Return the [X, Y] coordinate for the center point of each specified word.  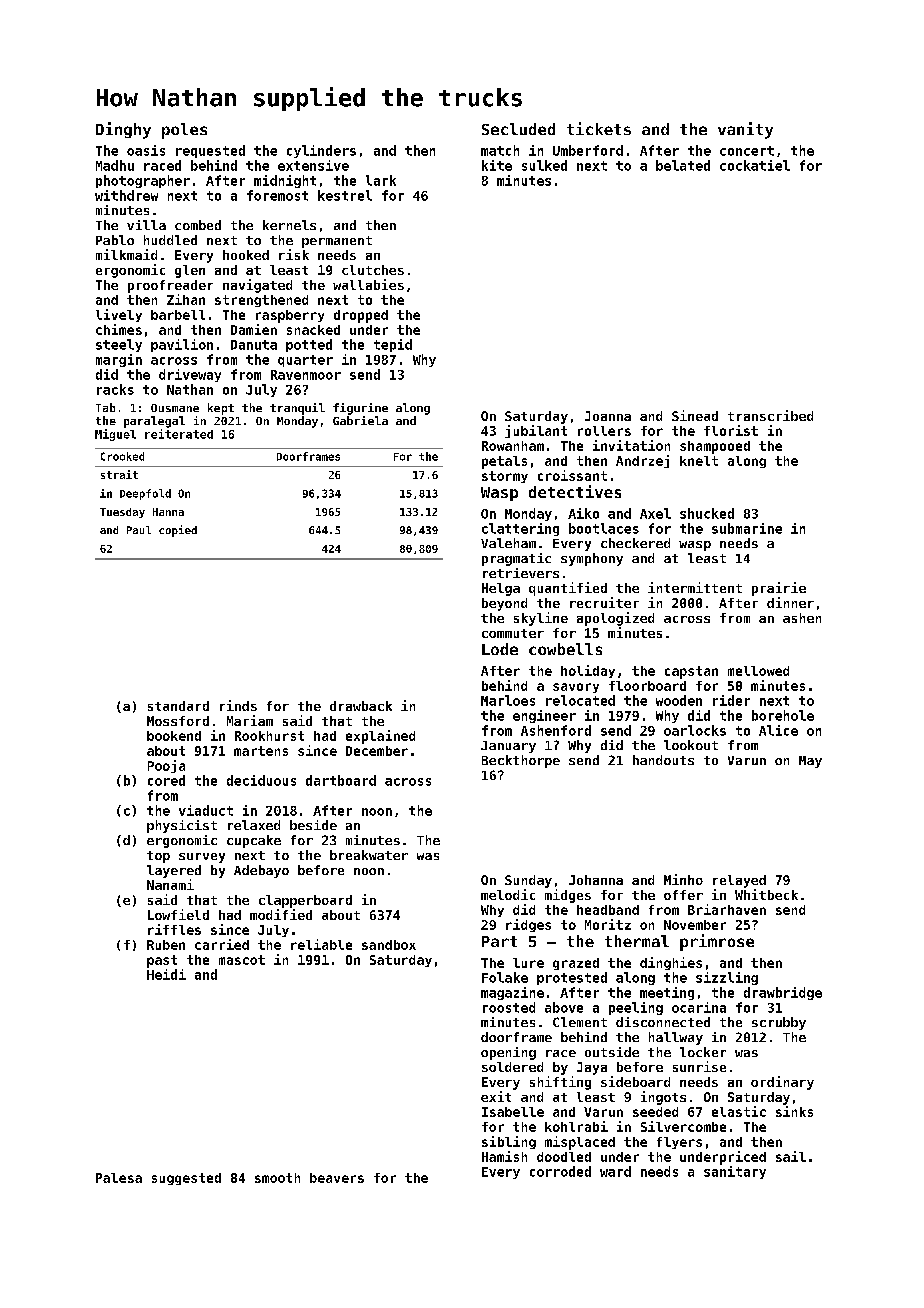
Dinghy [123, 130]
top [158, 857]
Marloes [508, 700]
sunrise [699, 1066]
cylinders [321, 151]
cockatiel [755, 165]
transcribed [770, 415]
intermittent [695, 587]
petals [504, 462]
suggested [186, 1179]
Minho [683, 879]
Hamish [504, 1156]
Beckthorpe [521, 761]
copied [178, 531]
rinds [238, 705]
